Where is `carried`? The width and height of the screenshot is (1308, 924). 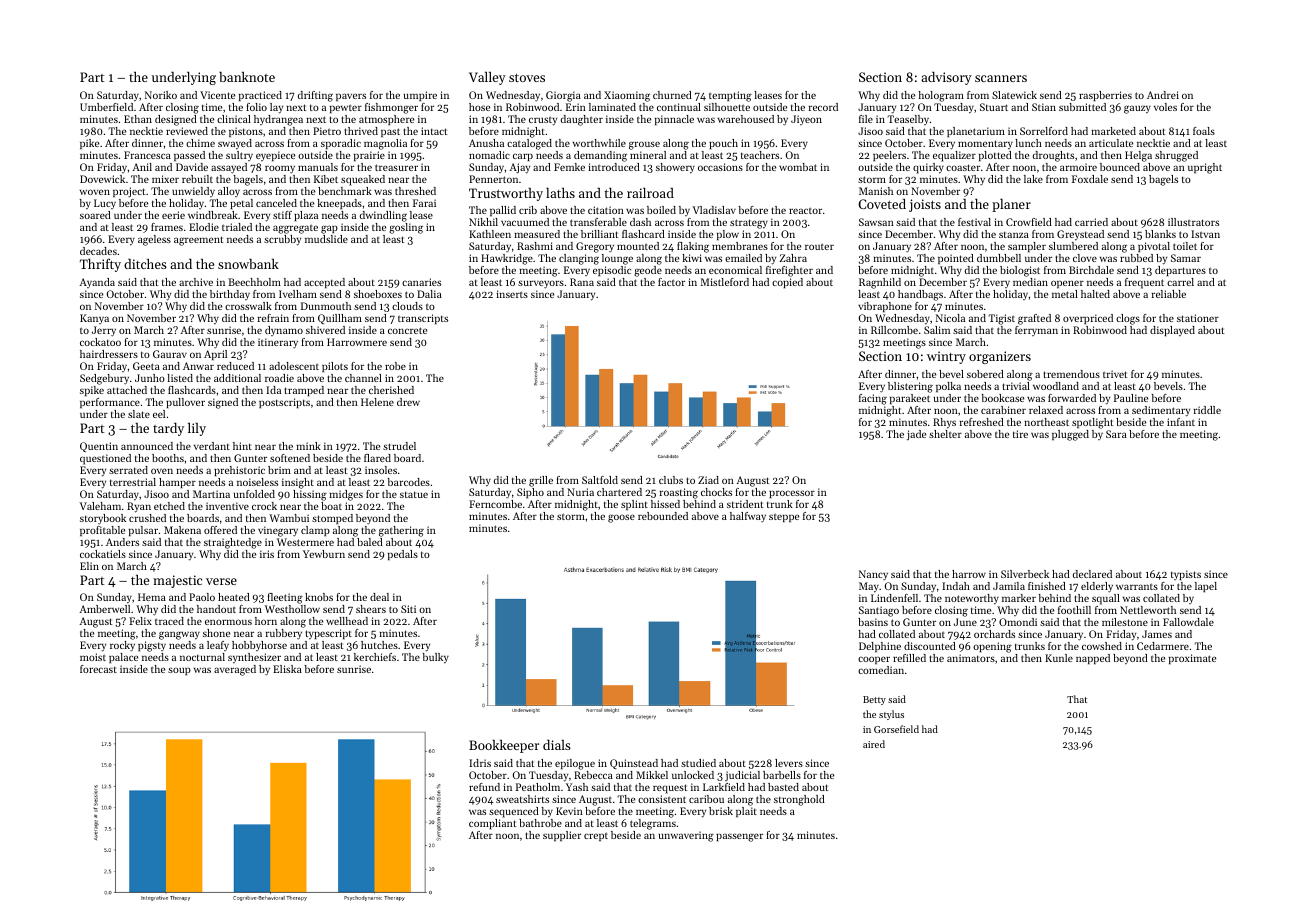
carried is located at coordinates (1091, 222).
